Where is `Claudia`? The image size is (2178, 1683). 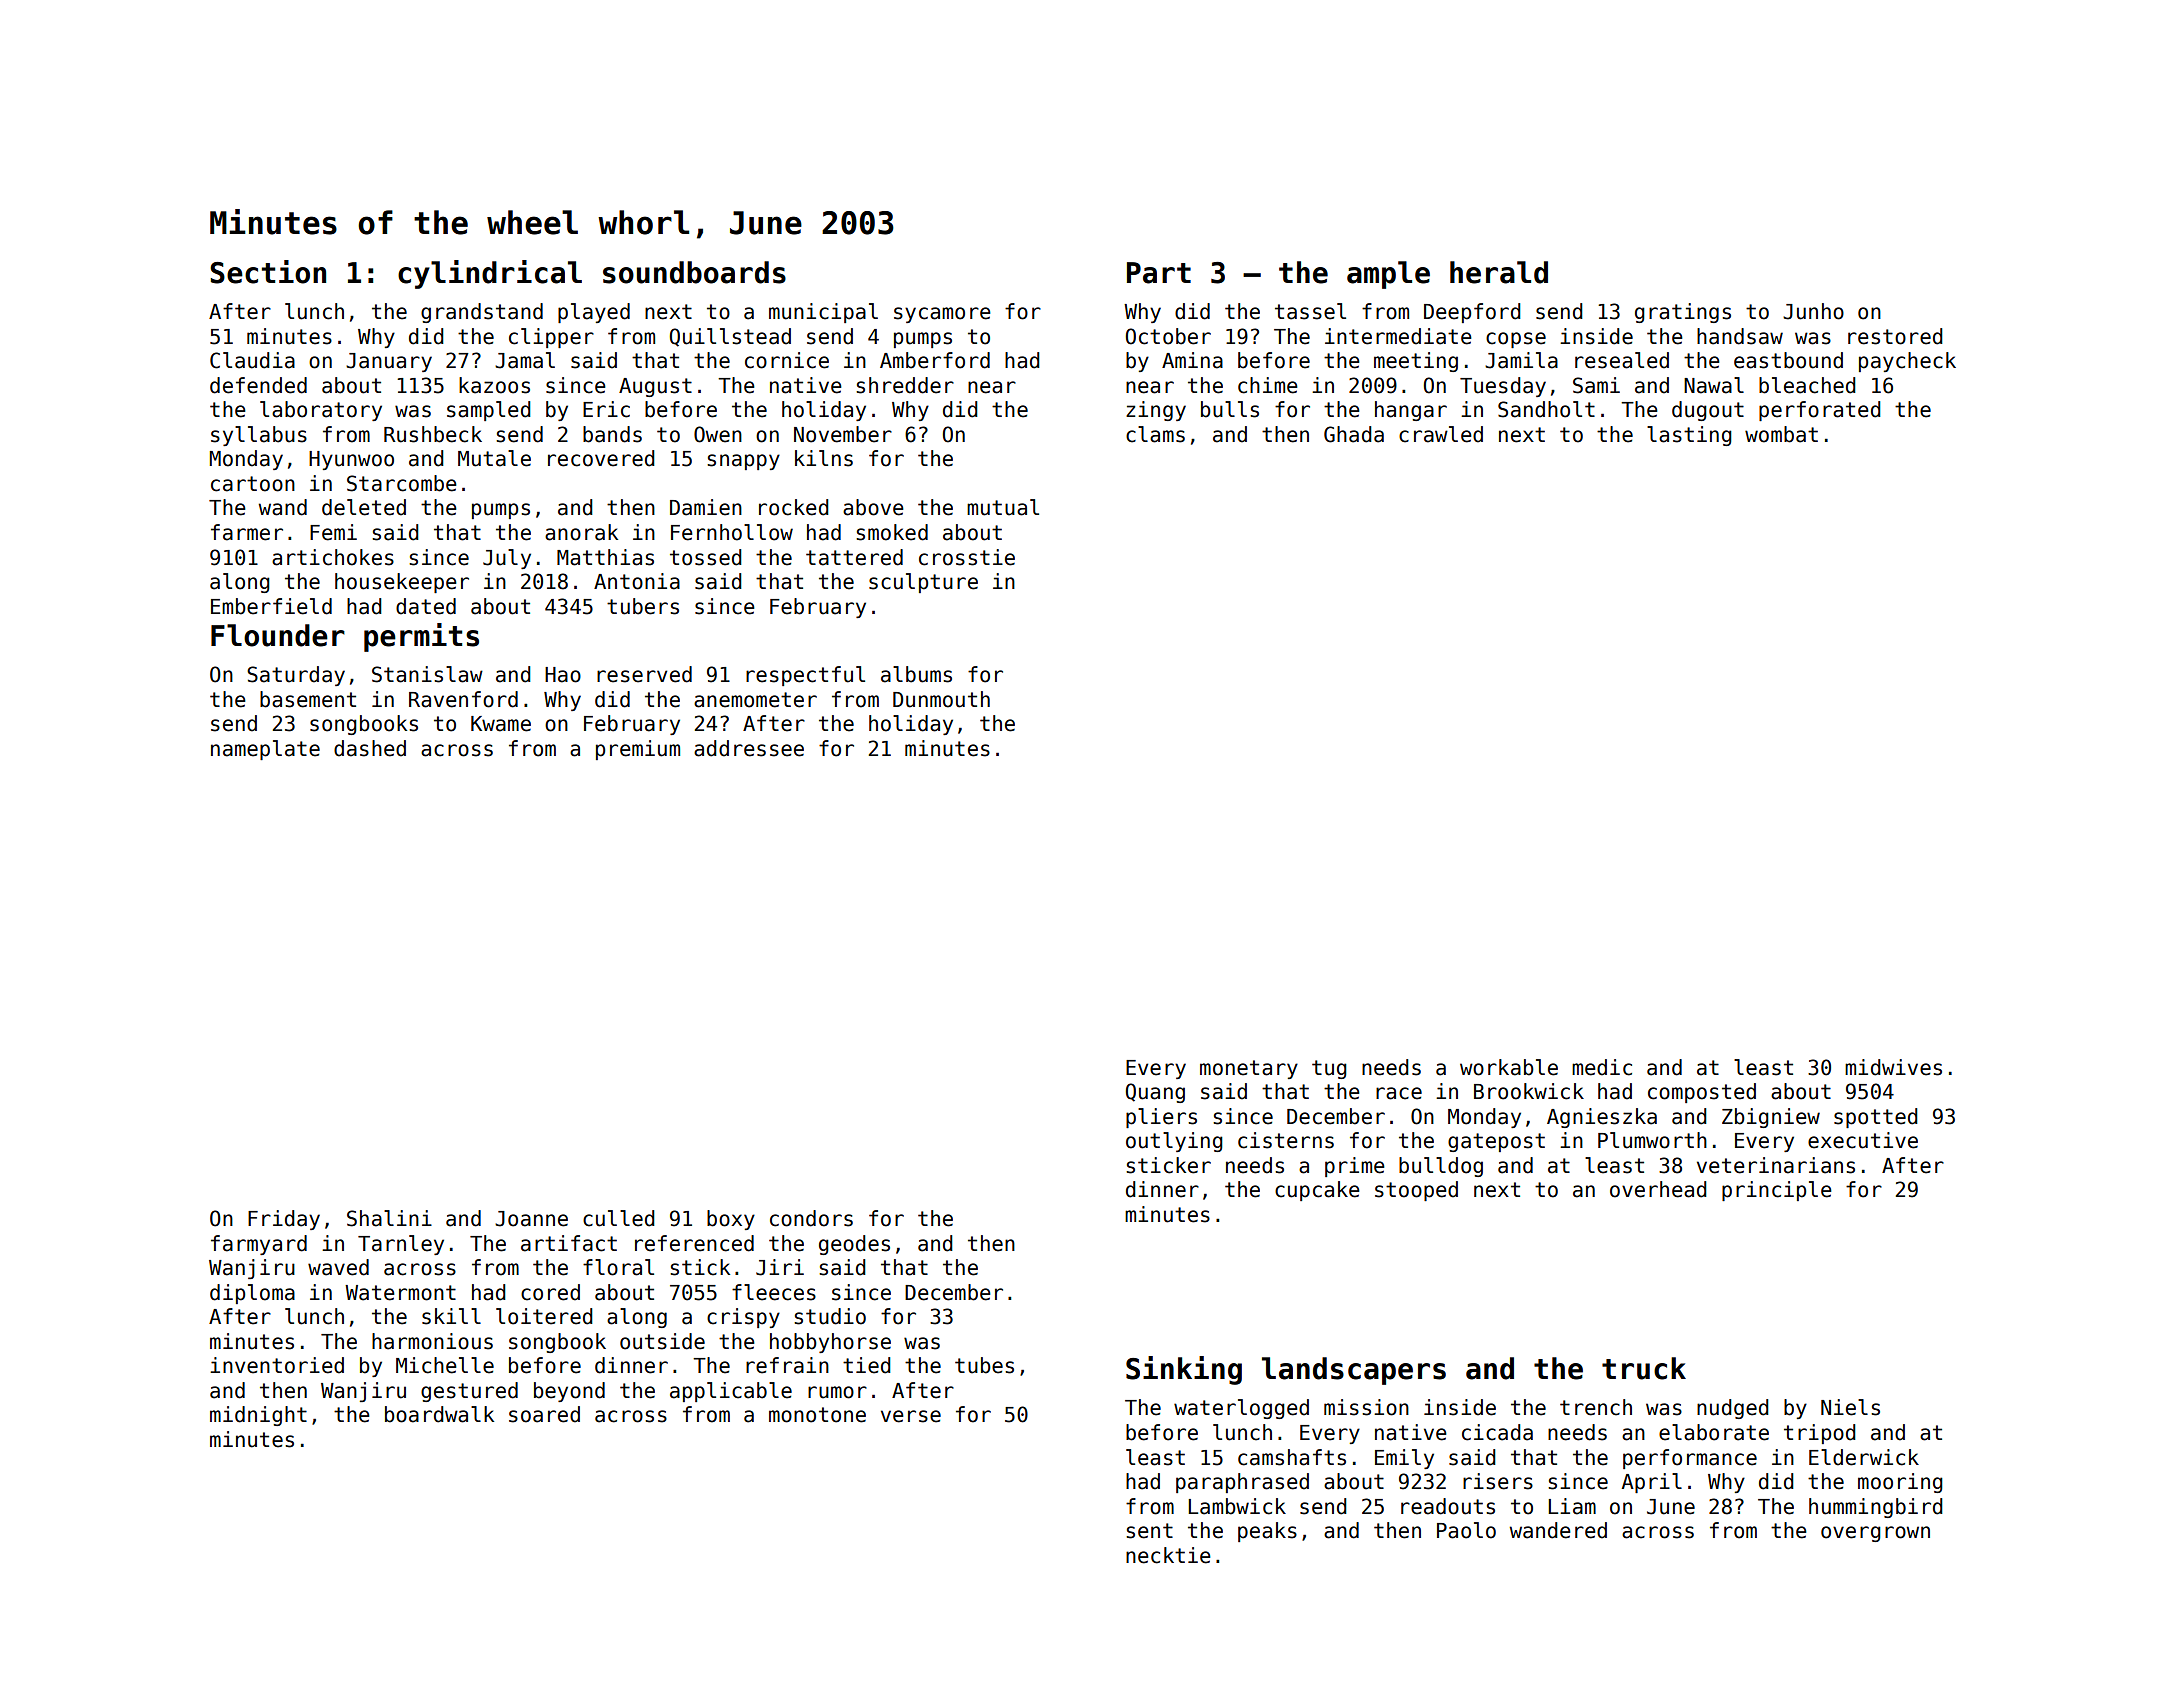 Claudia is located at coordinates (252, 360).
